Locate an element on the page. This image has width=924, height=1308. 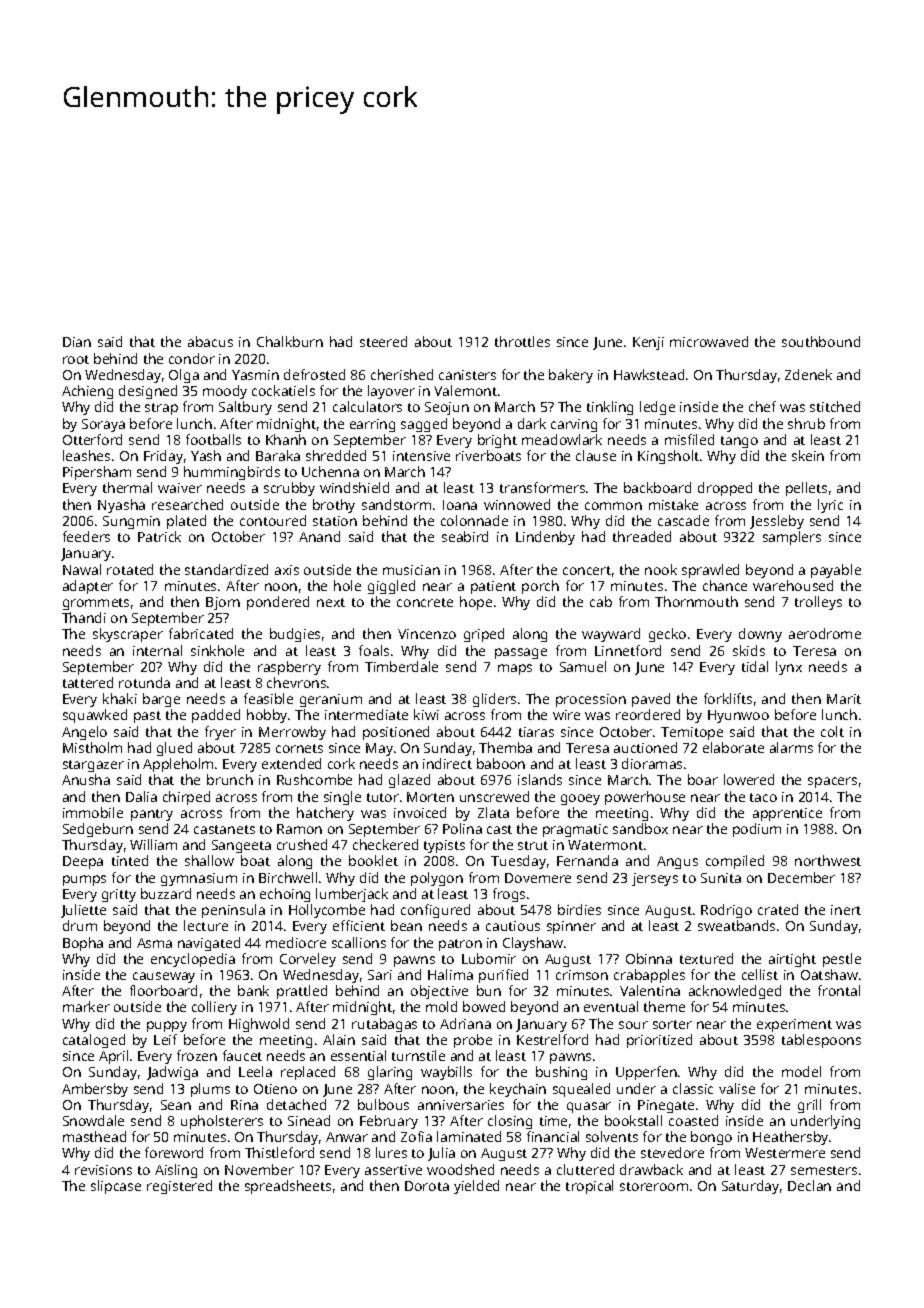
microwaved is located at coordinates (709, 341).
